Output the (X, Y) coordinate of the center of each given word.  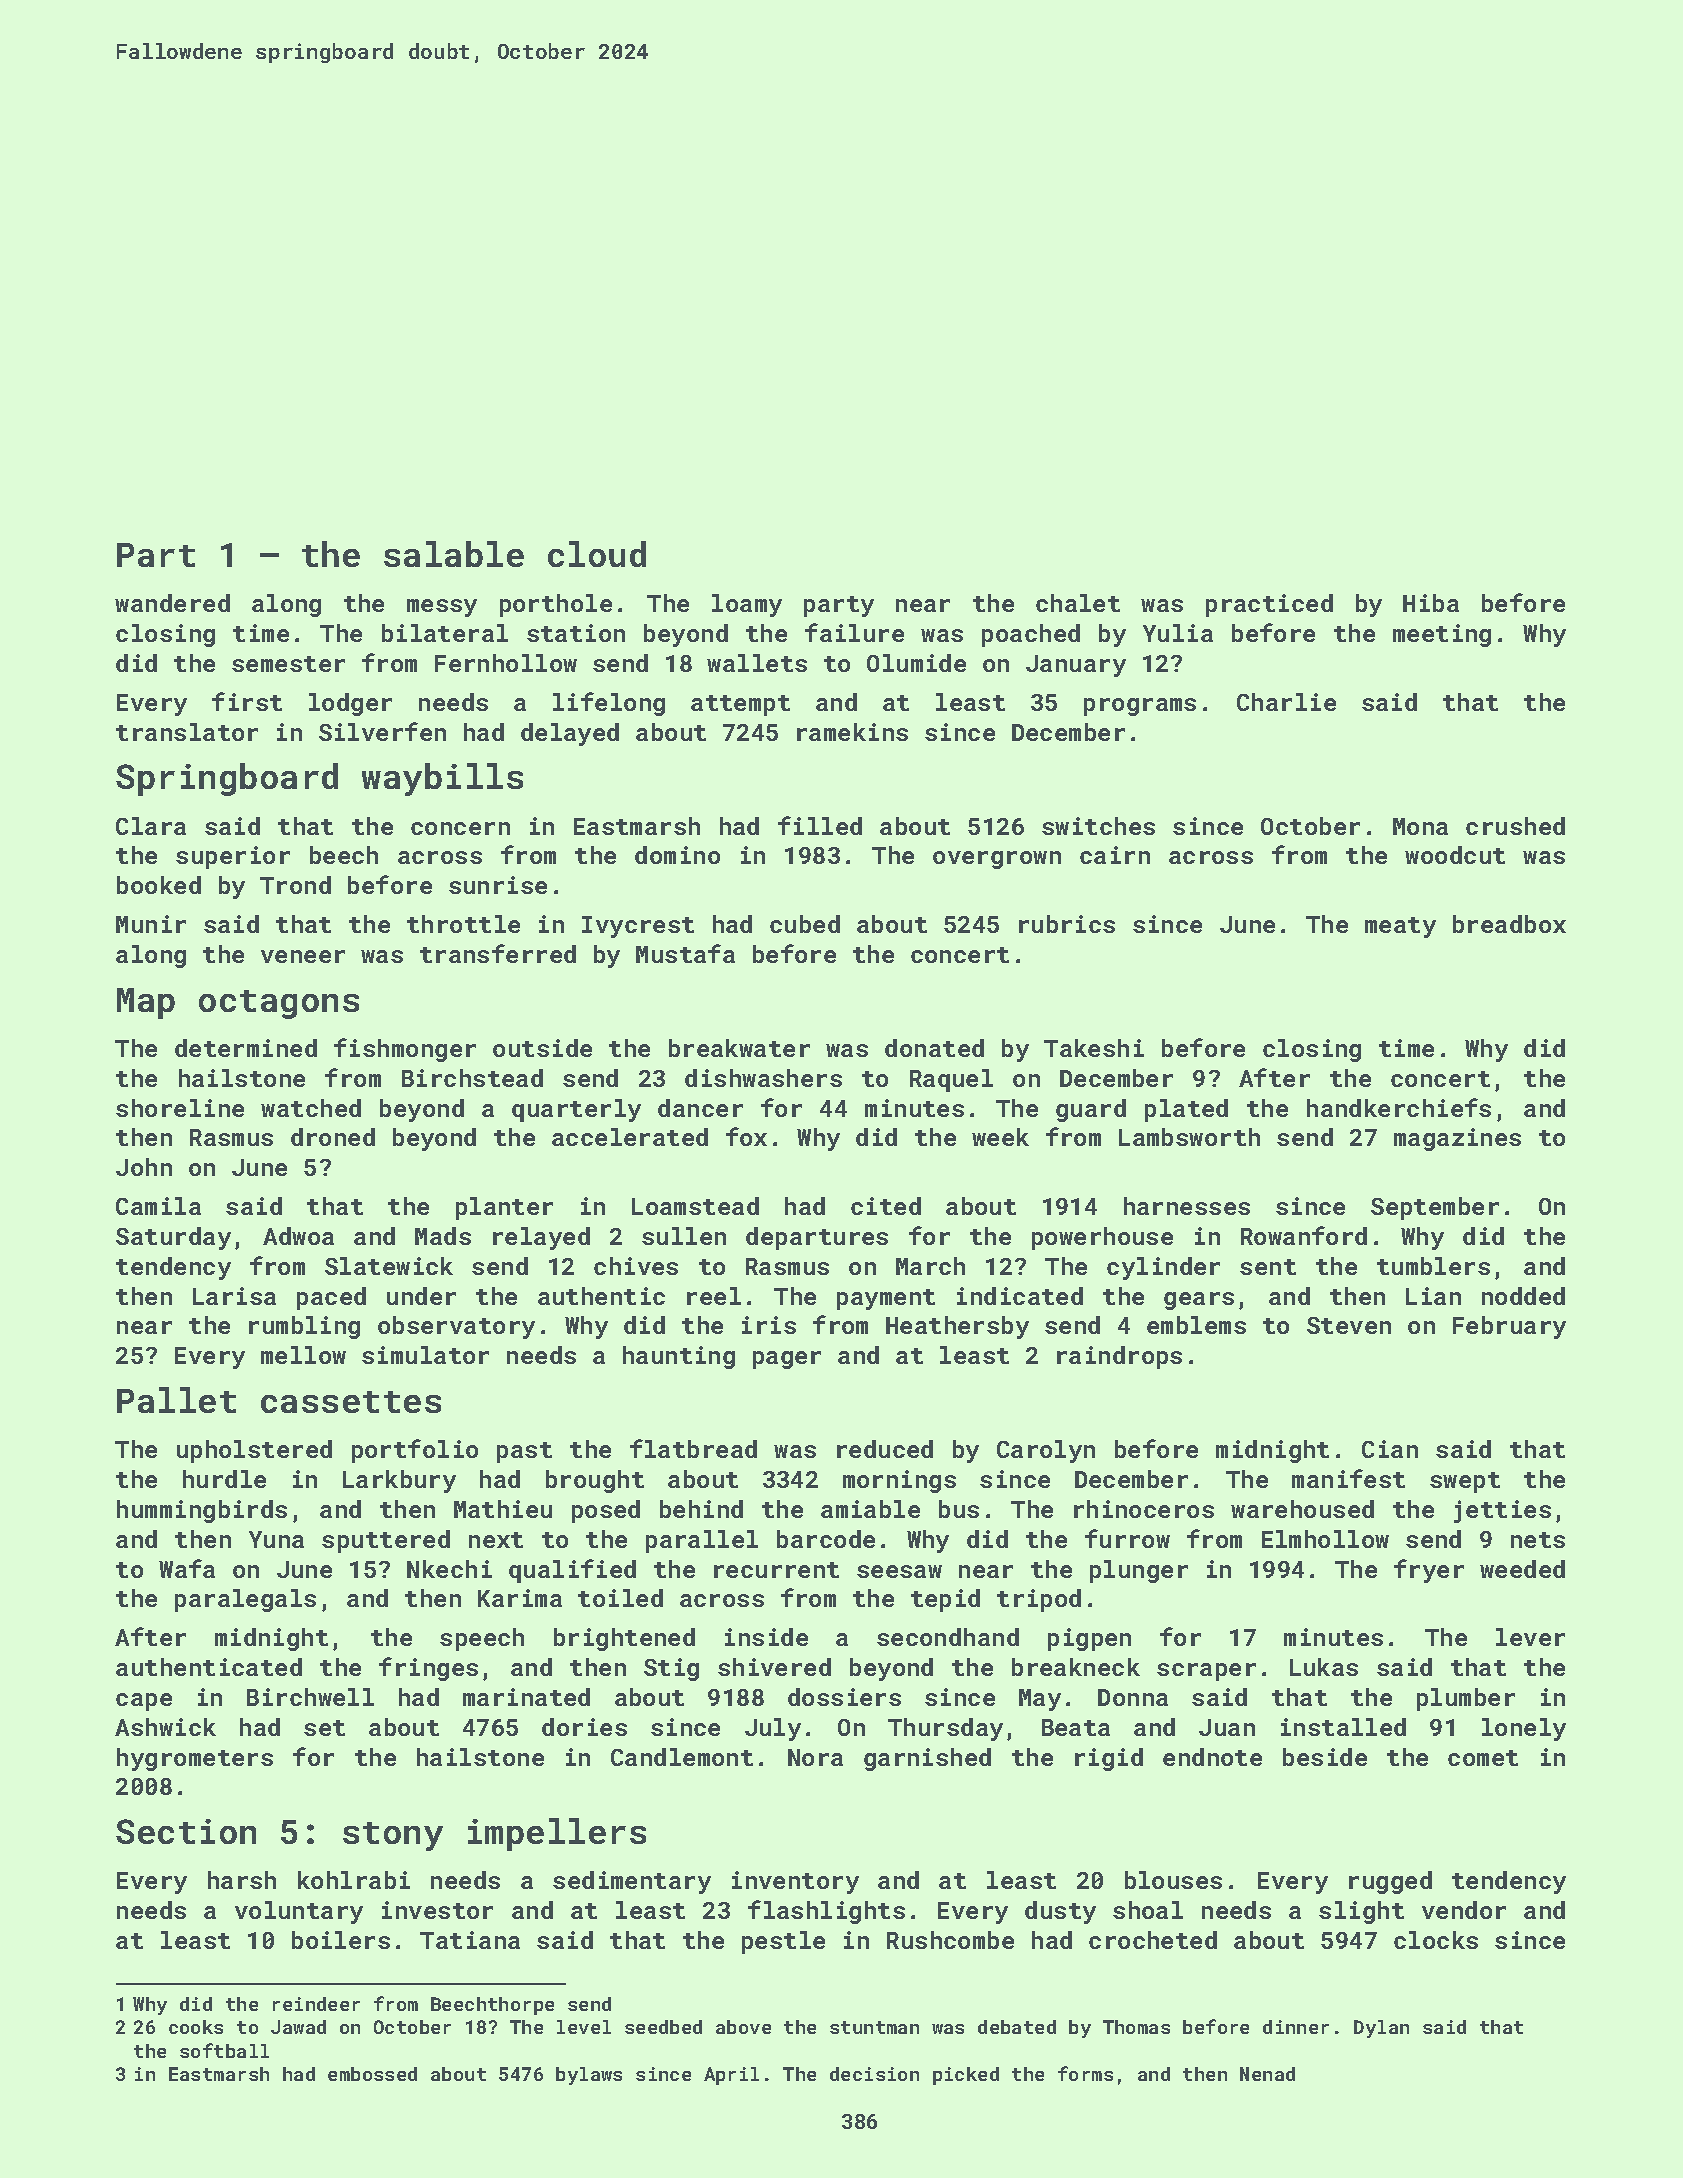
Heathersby (957, 1327)
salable (454, 554)
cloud (597, 554)
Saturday (173, 1238)
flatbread (693, 1448)
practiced (1269, 605)
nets (1538, 1540)
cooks (196, 2027)
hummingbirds (202, 1511)
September (1435, 1208)
